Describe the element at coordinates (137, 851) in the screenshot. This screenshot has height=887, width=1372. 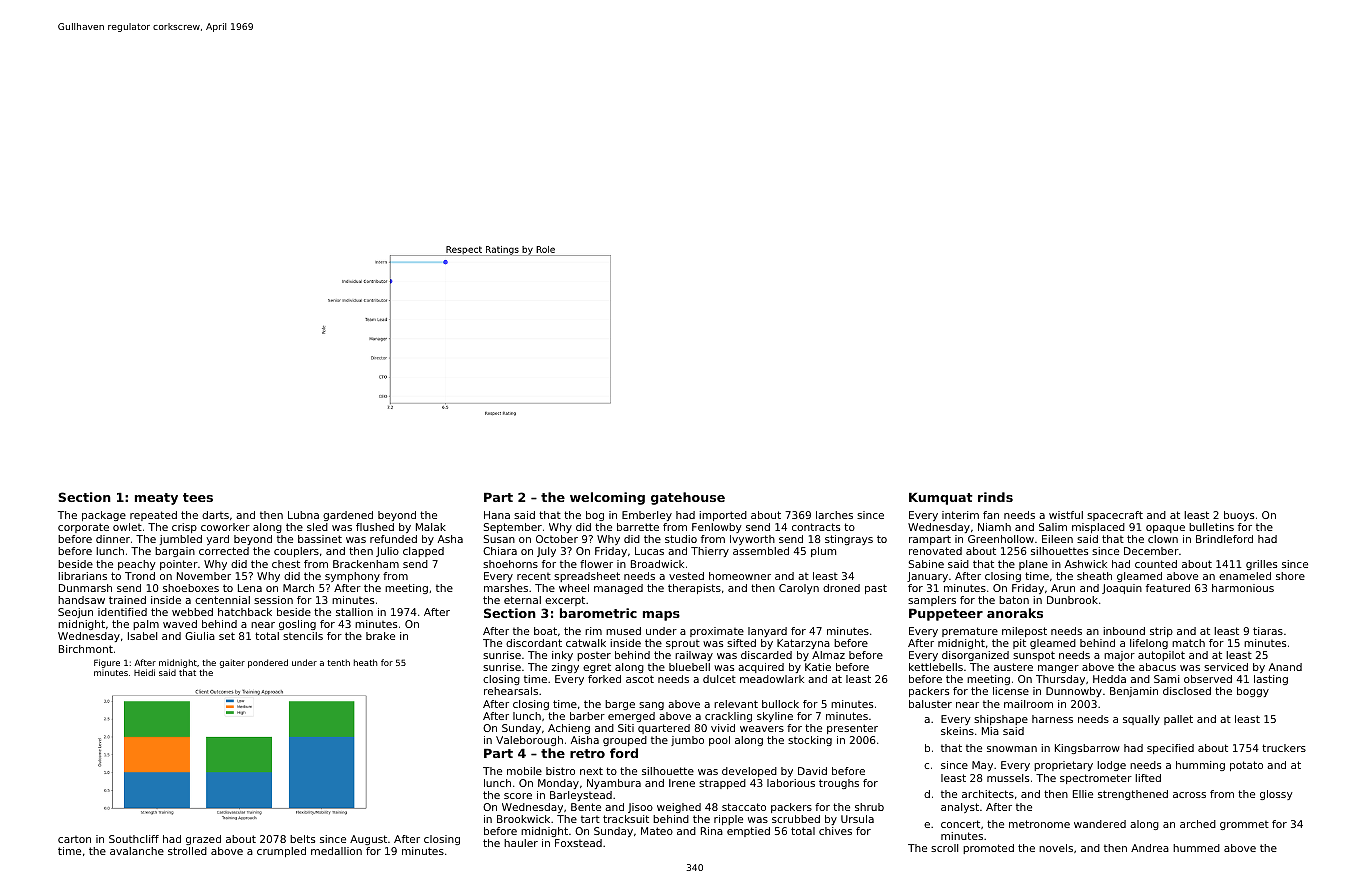
I see `avalanche` at that location.
